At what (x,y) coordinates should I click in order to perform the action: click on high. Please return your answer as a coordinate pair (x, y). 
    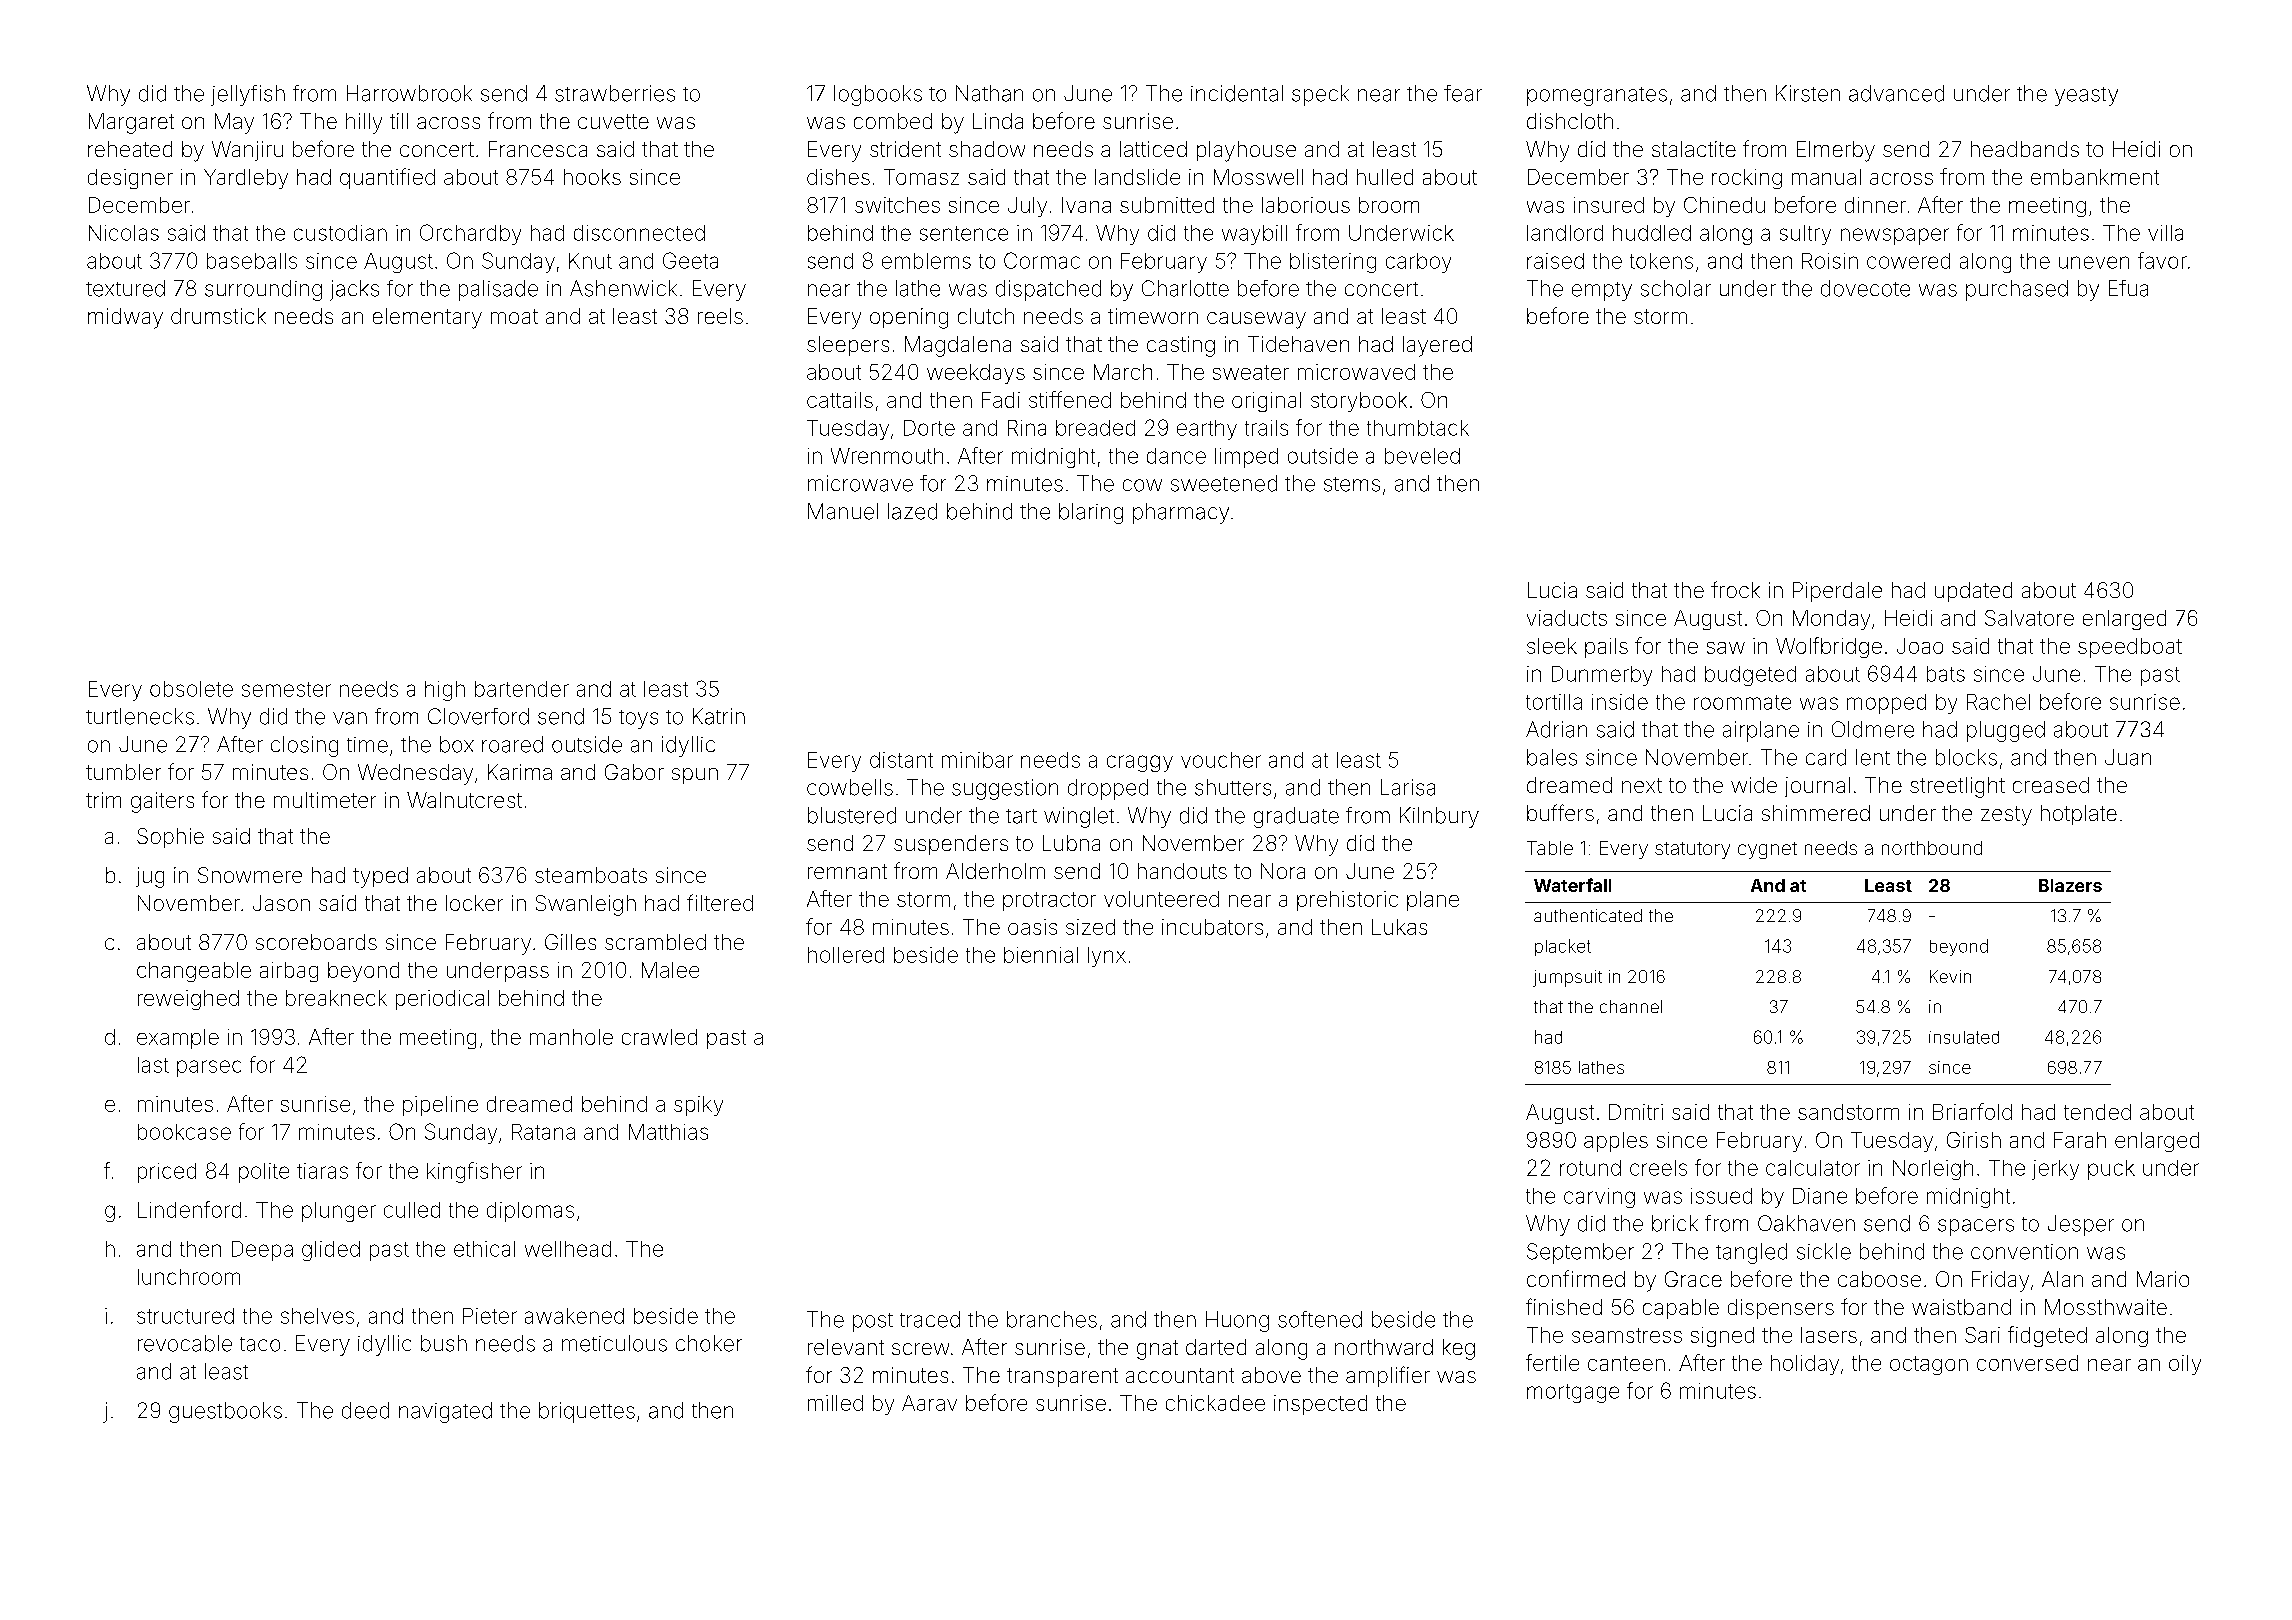
    Looking at the image, I should click on (445, 691).
